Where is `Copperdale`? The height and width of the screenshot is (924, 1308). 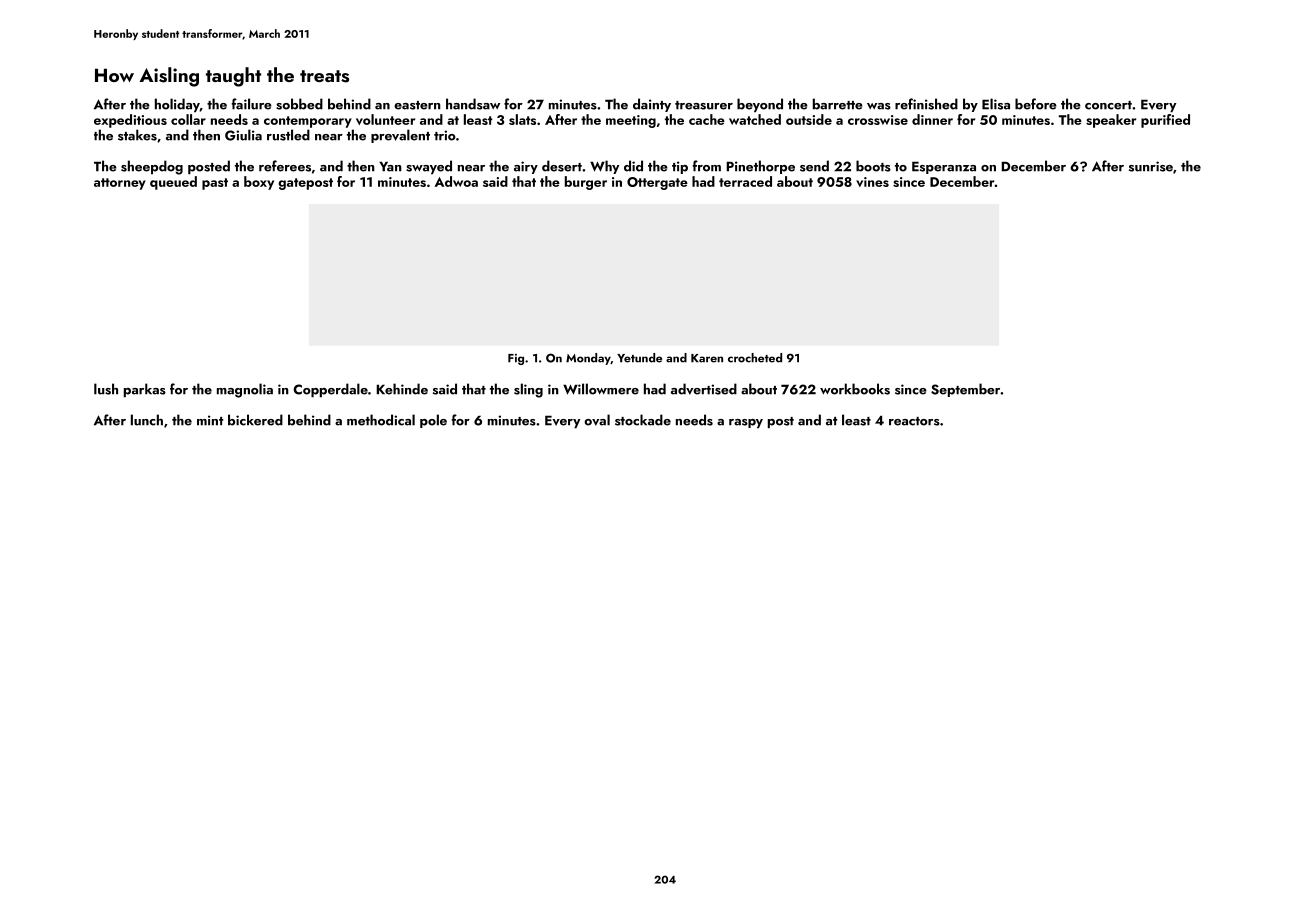
Copperdale is located at coordinates (330, 390).
